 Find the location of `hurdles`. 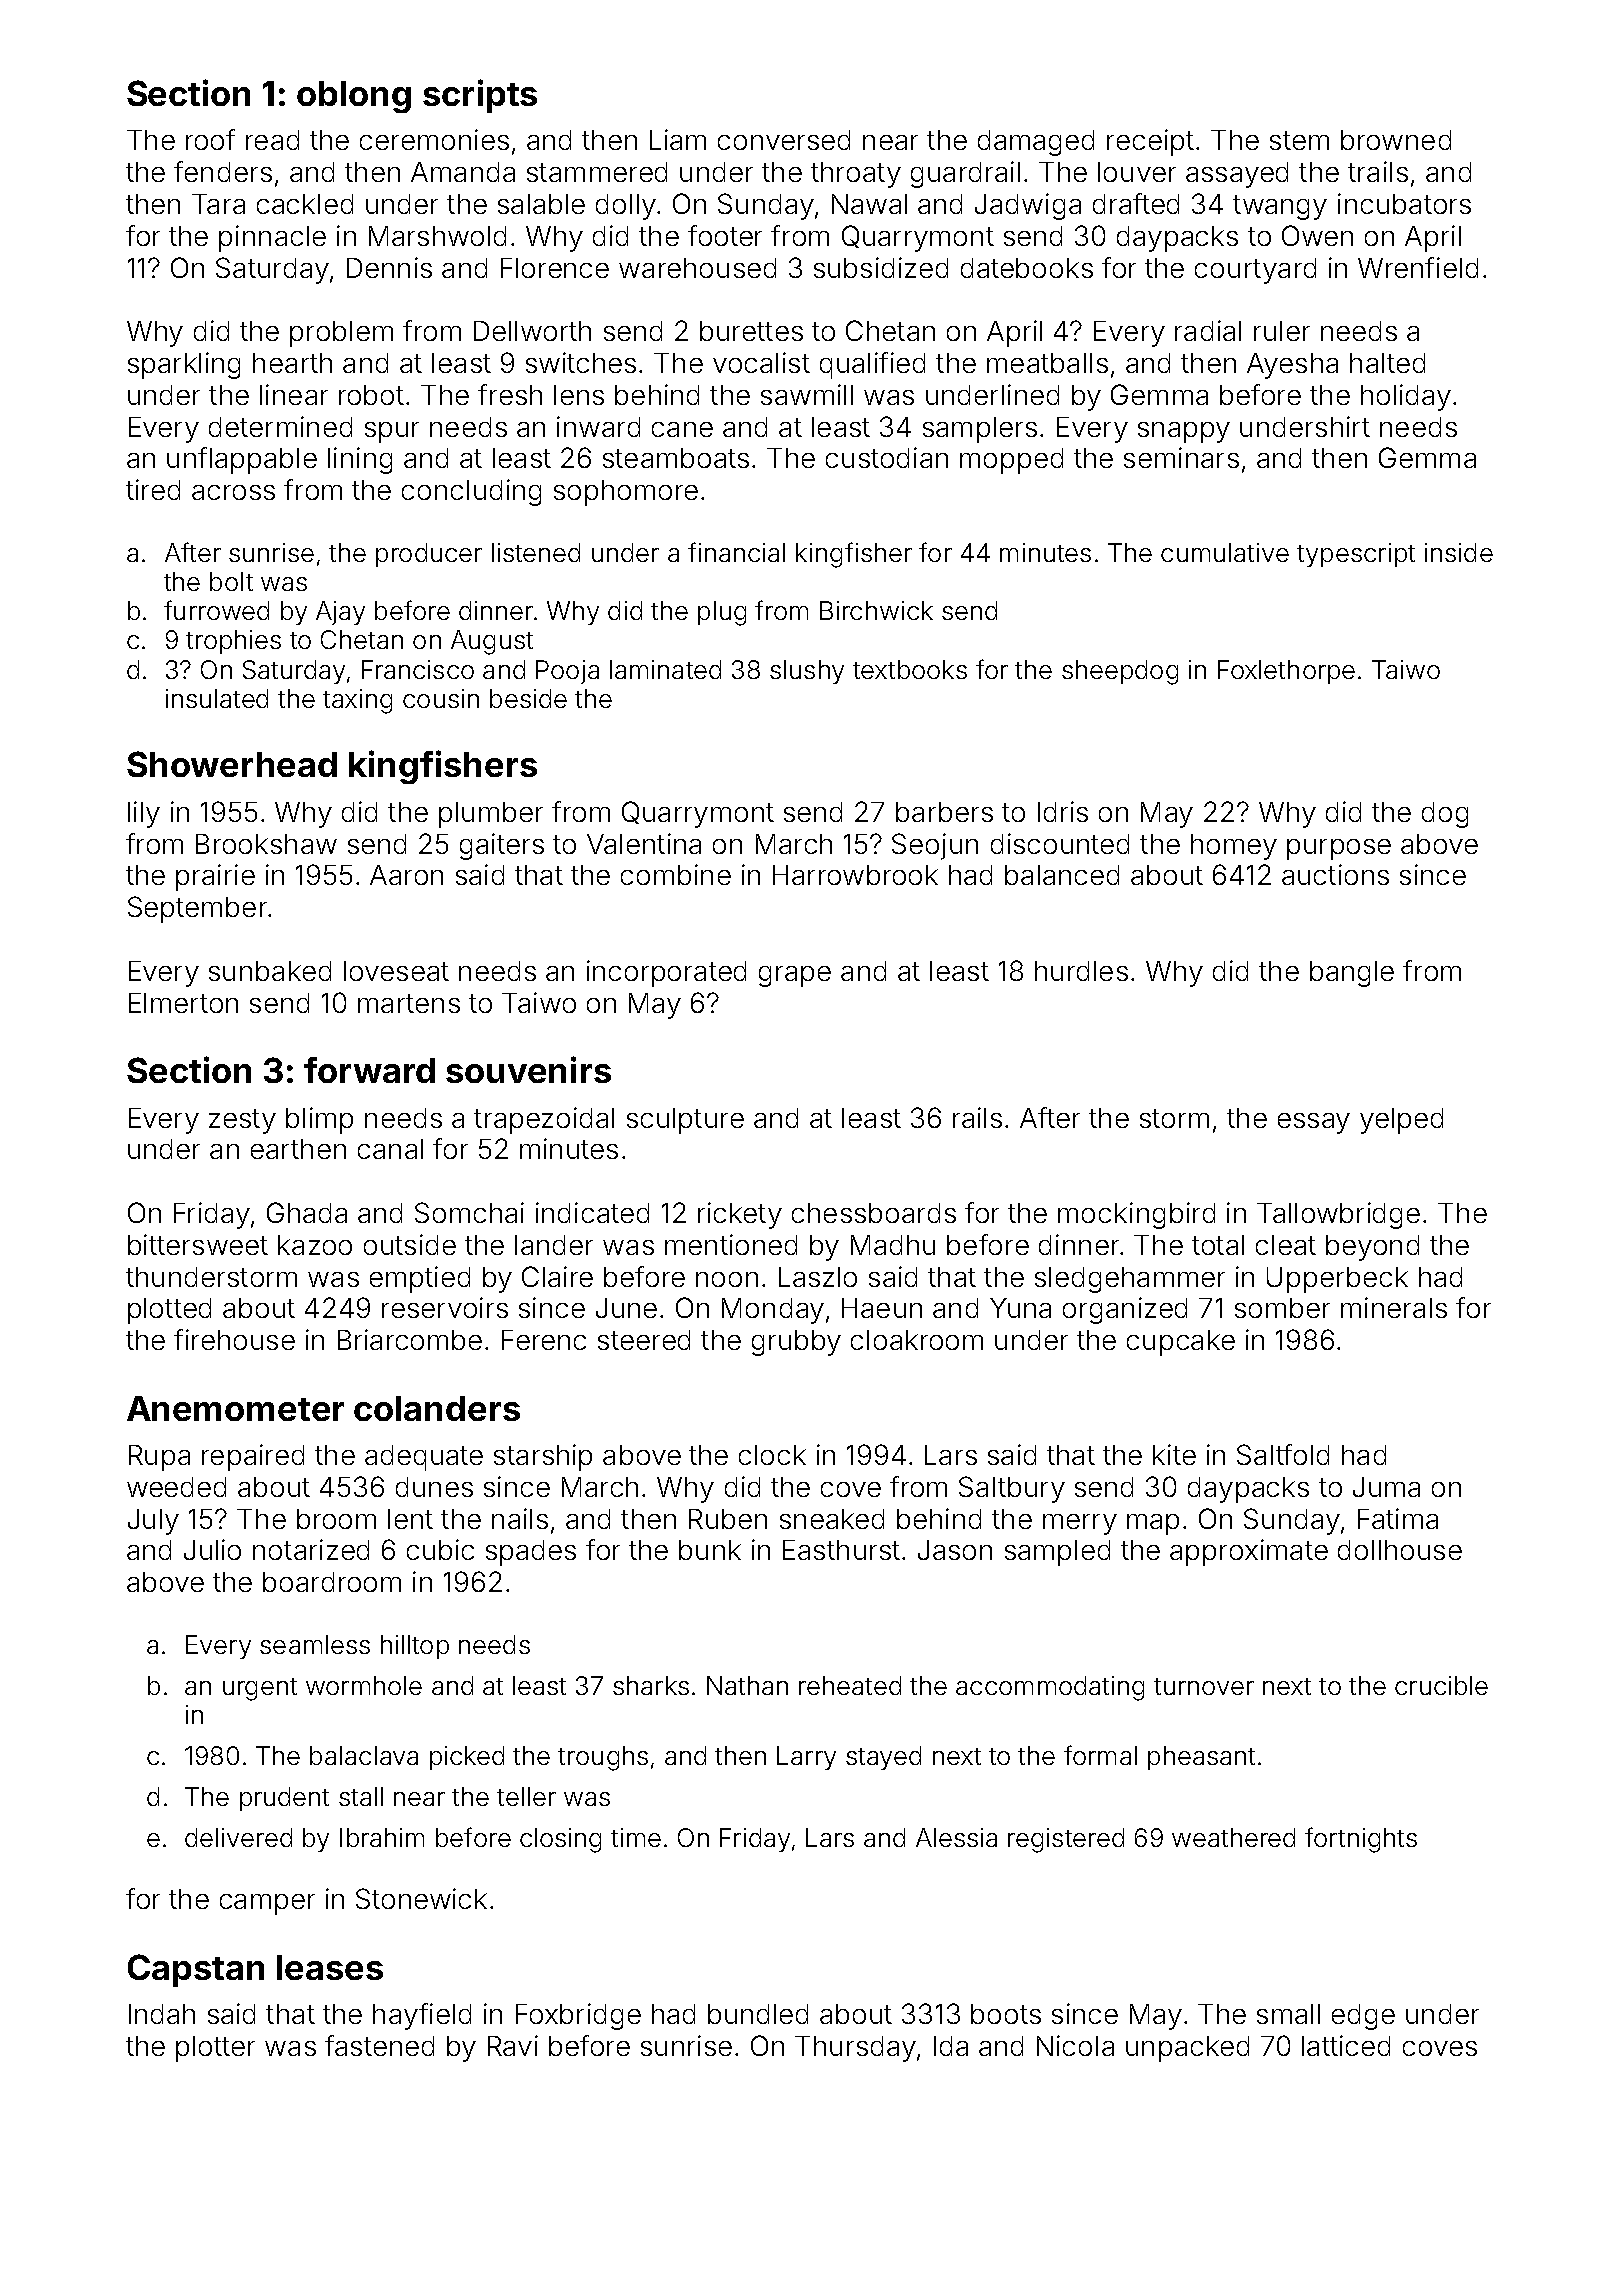

hurdles is located at coordinates (1081, 971).
